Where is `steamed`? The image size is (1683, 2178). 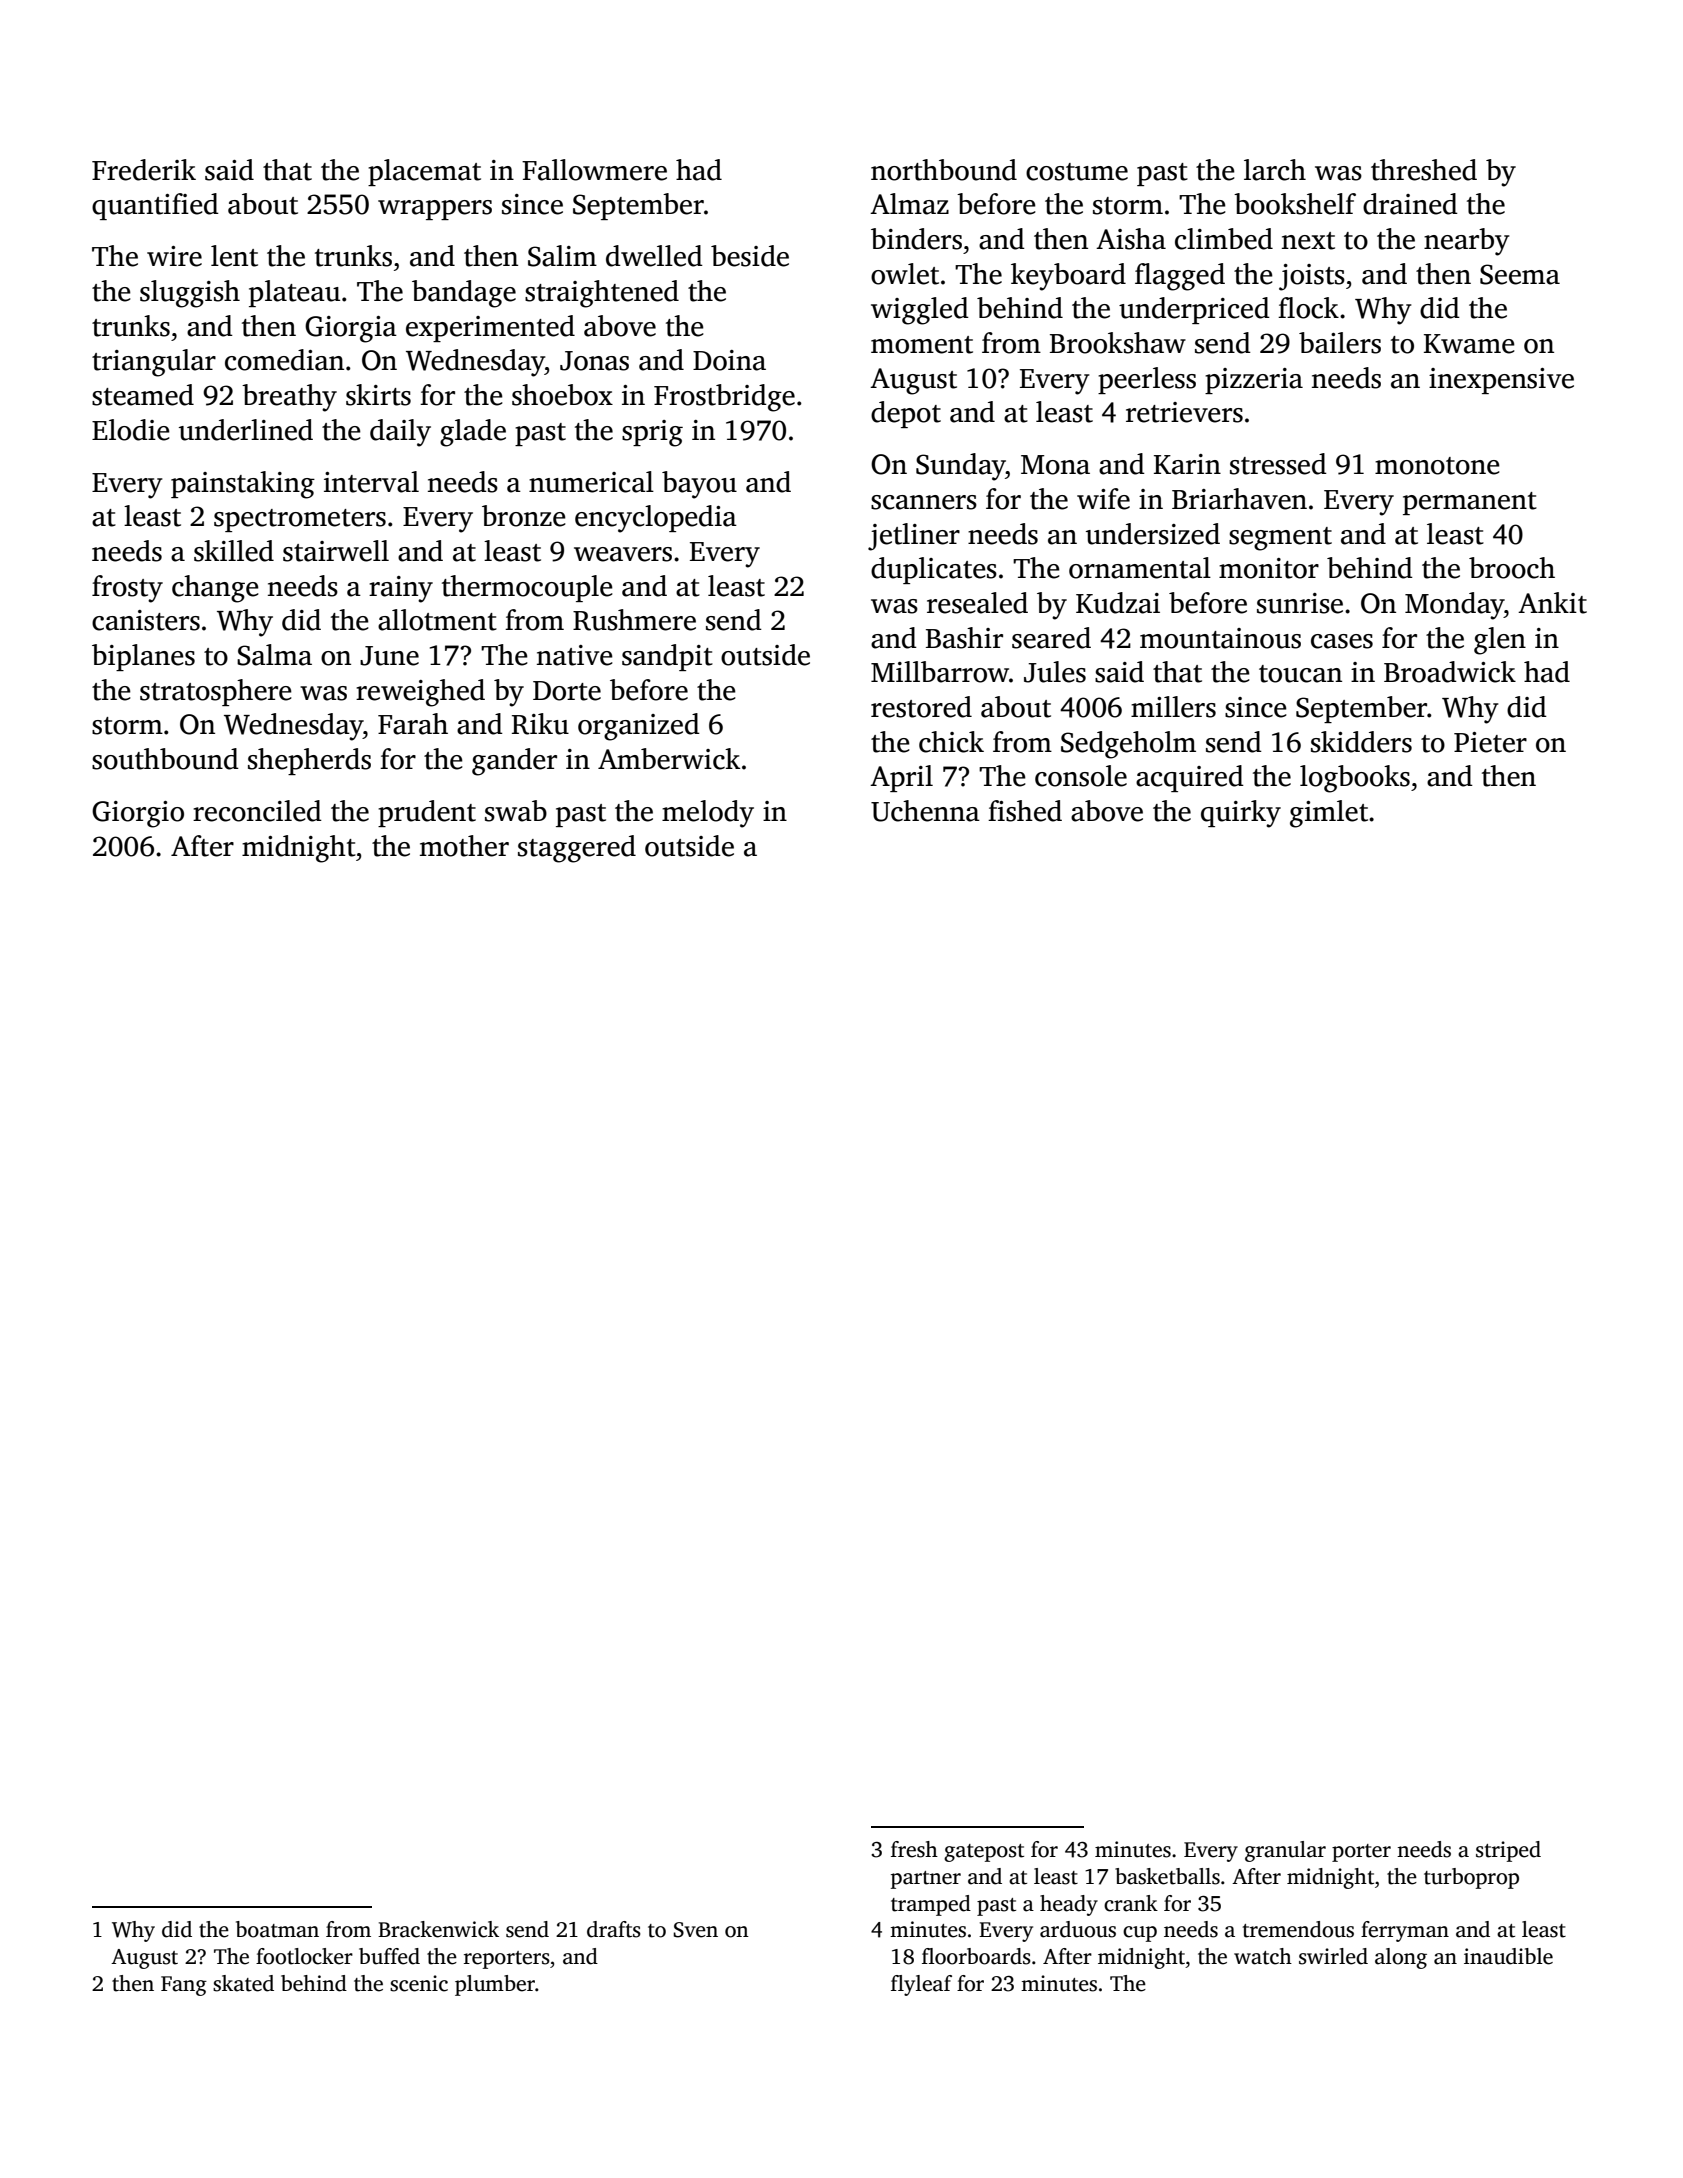
steamed is located at coordinates (143, 395).
